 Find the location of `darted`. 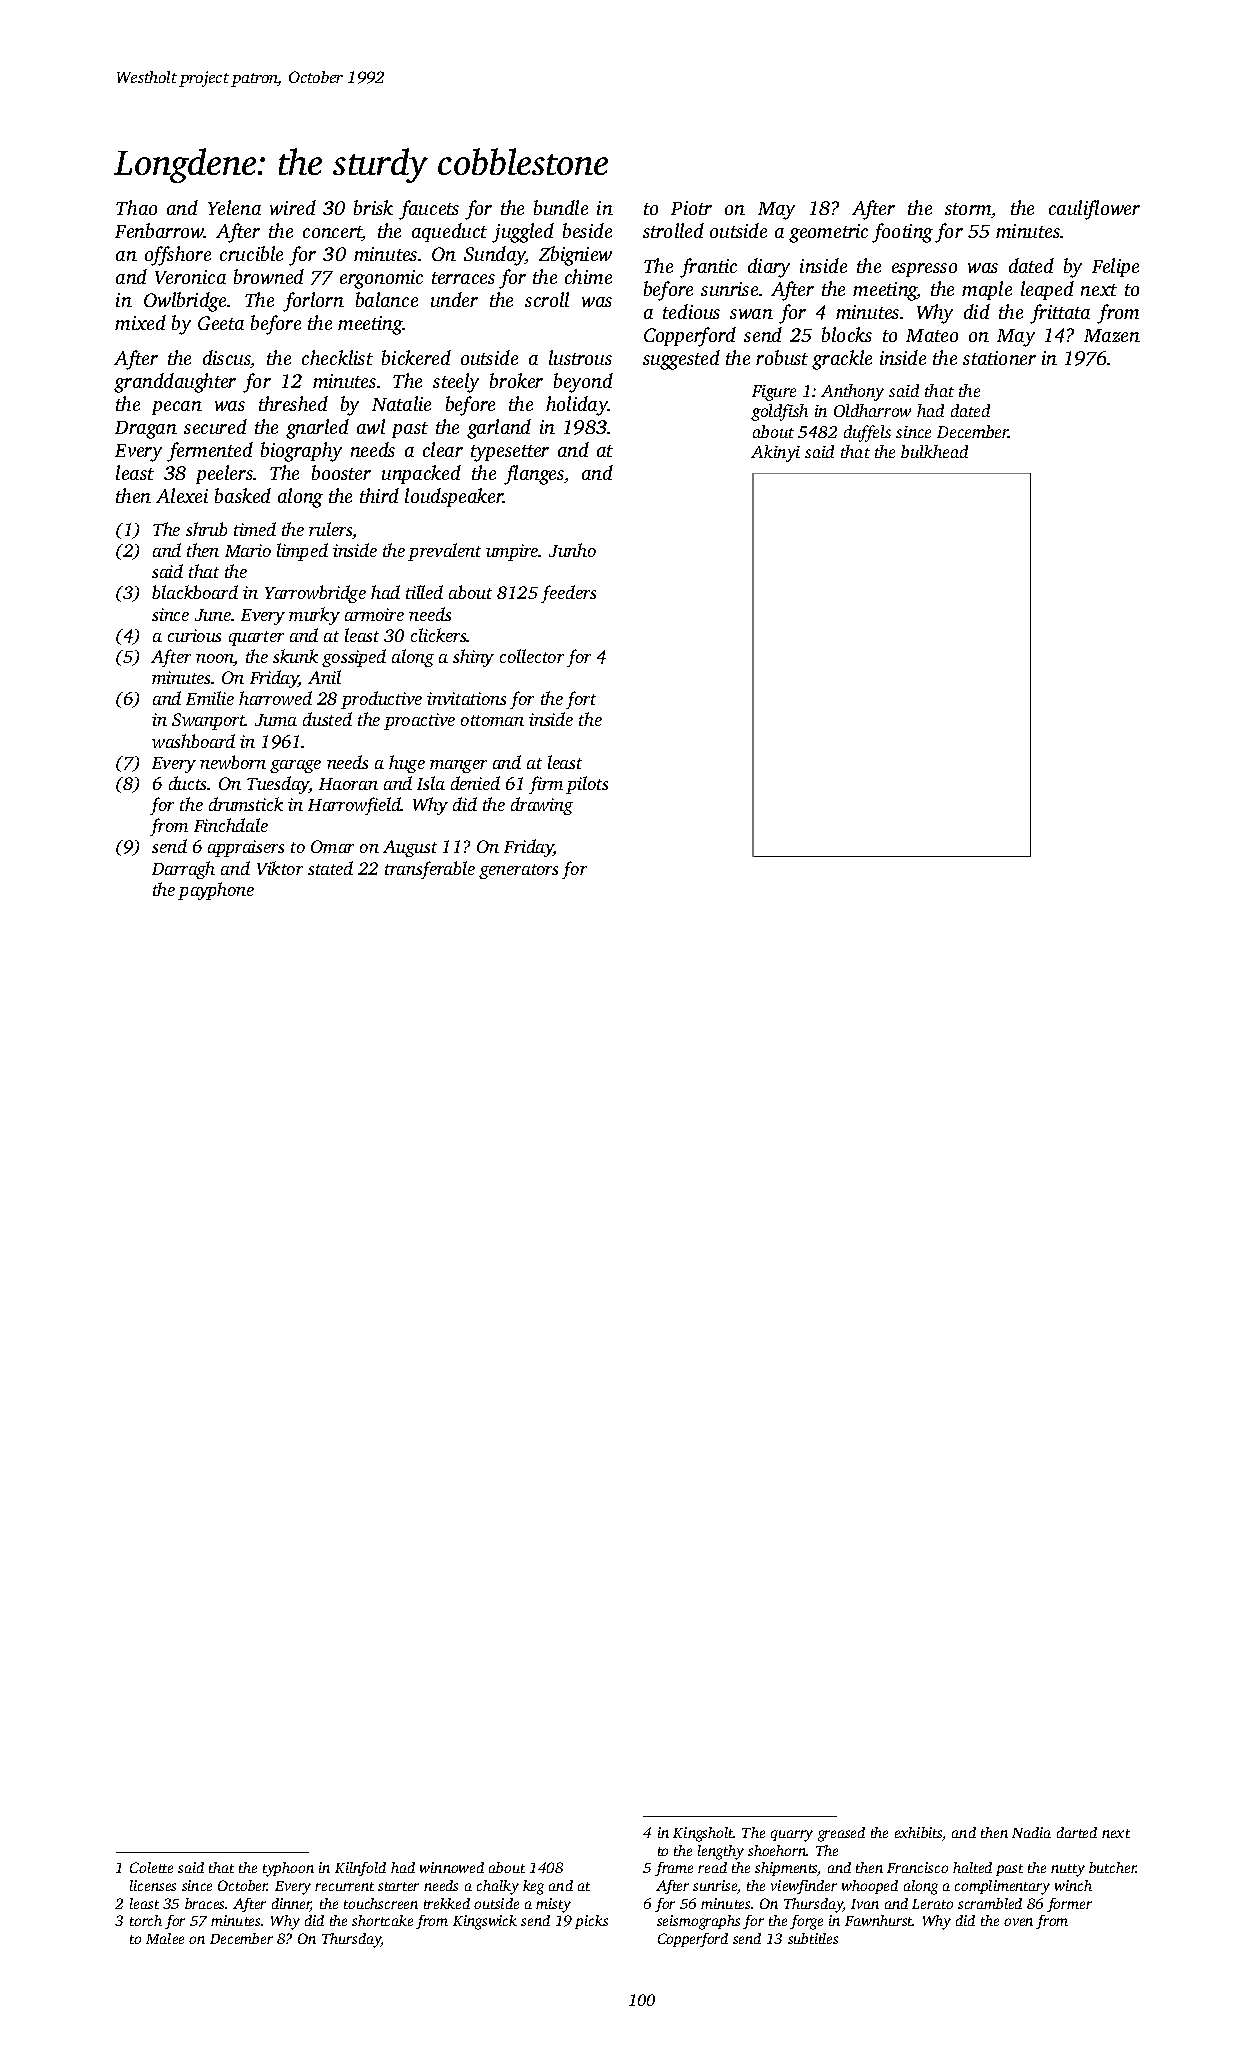

darted is located at coordinates (1077, 1832).
